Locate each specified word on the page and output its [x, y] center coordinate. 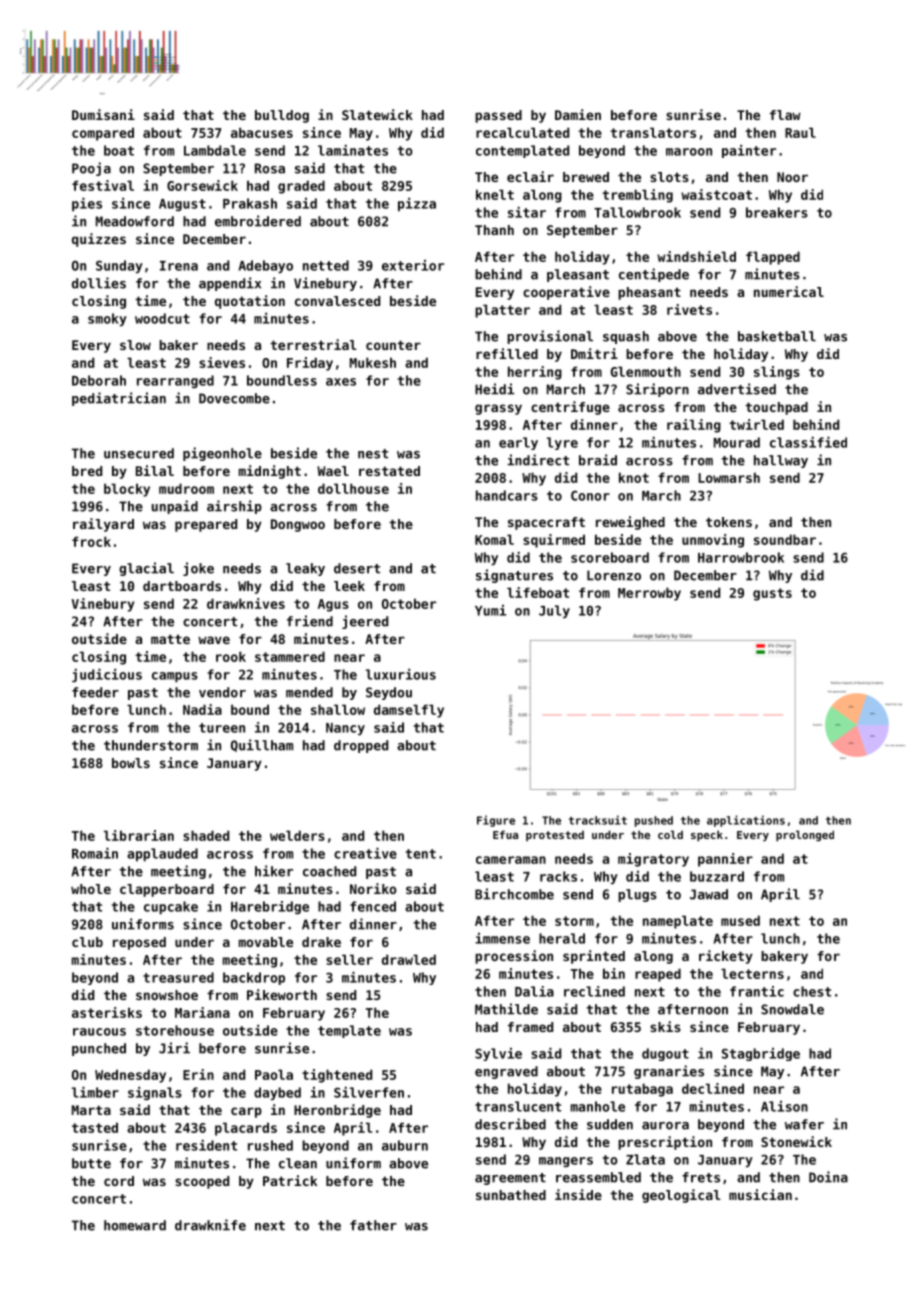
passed [498, 116]
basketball [777, 336]
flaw [785, 115]
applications [746, 821]
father [373, 1225]
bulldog [282, 116]
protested [555, 835]
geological [681, 1196]
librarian [139, 835]
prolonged [805, 836]
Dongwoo [298, 525]
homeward [135, 1225]
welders [297, 835]
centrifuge [570, 408]
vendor [222, 692]
